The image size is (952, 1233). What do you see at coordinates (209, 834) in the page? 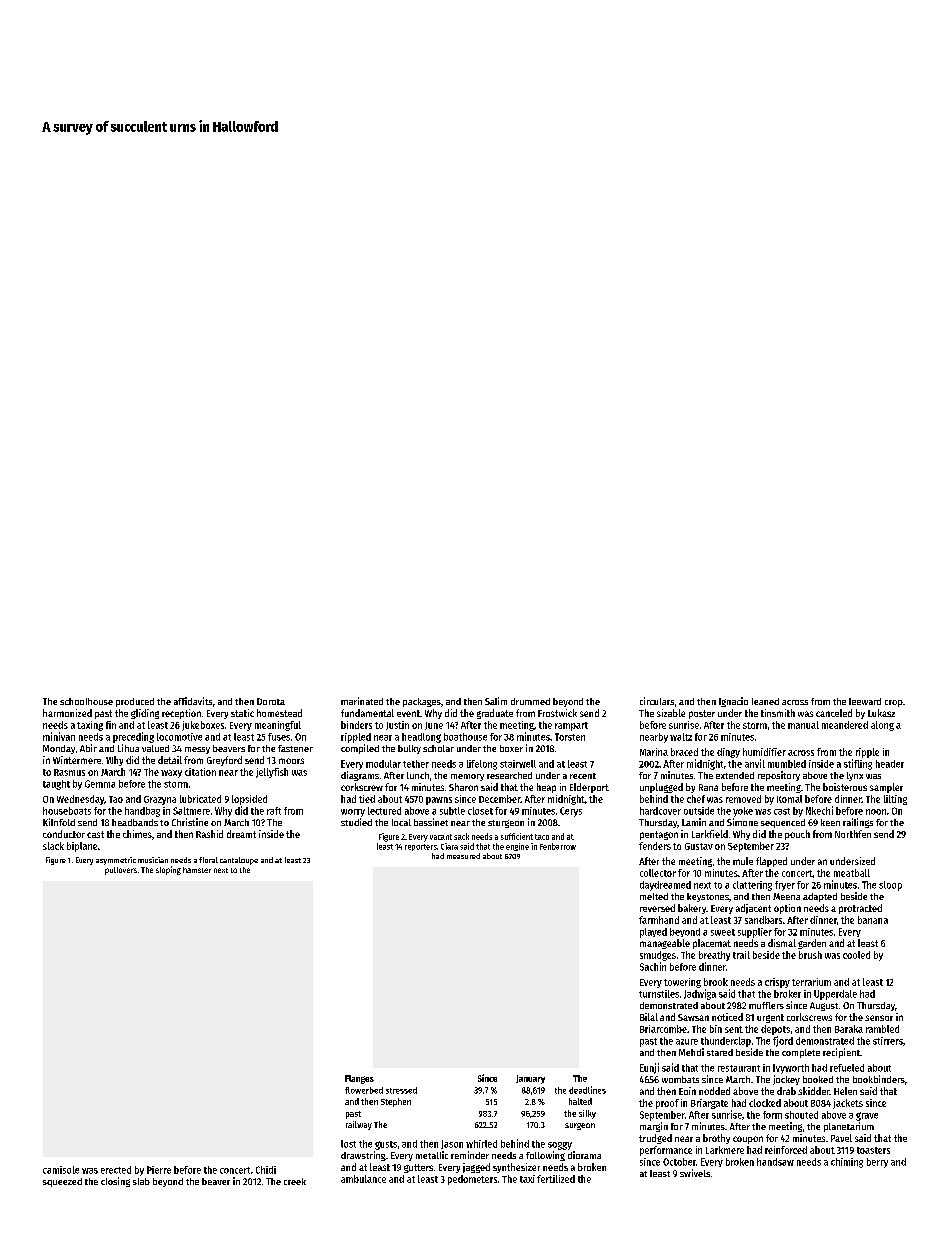
I see `Rashid` at bounding box center [209, 834].
